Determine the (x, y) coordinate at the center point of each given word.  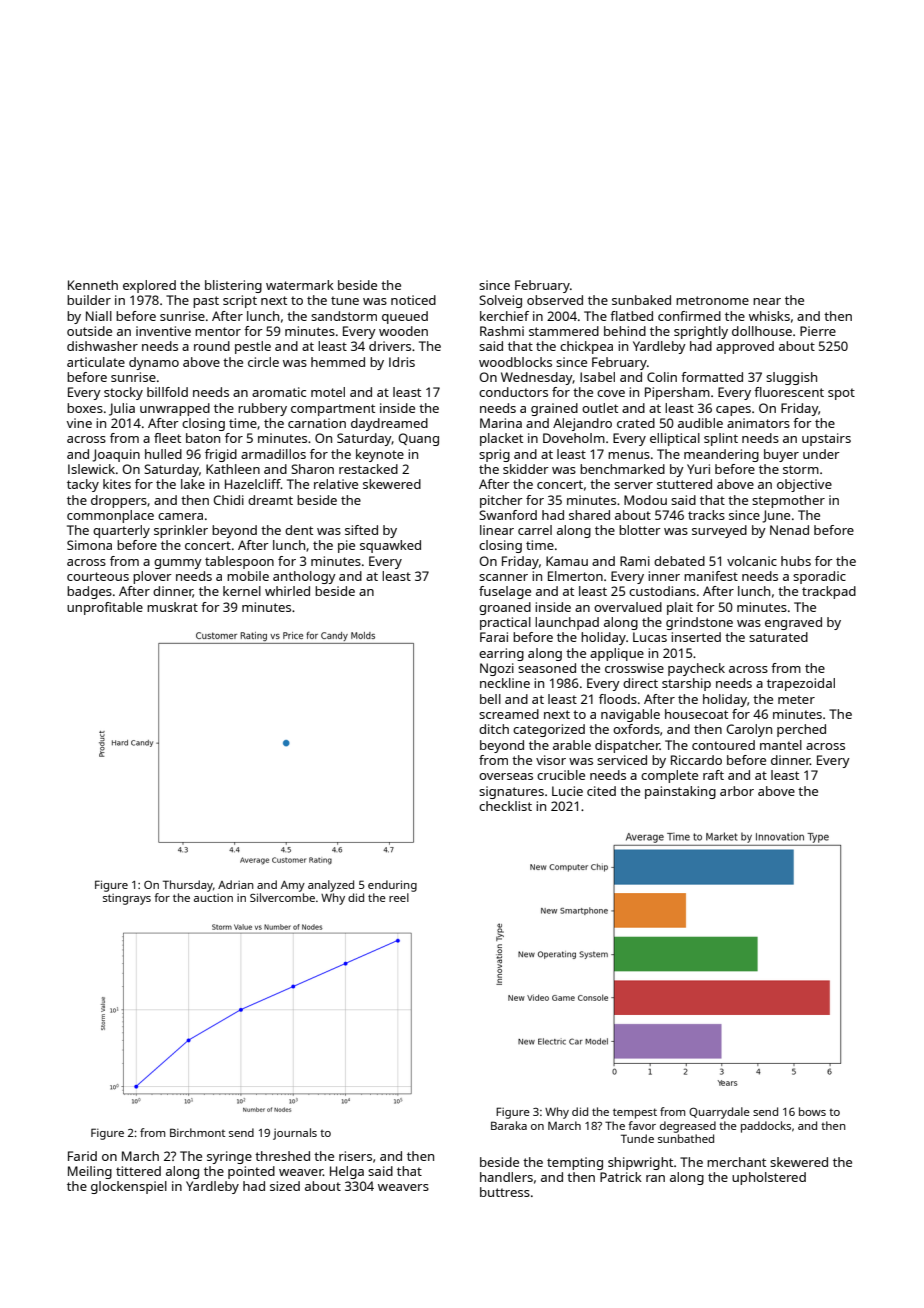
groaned (505, 608)
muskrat (172, 607)
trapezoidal (801, 684)
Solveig (500, 301)
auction (213, 898)
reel (399, 897)
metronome (712, 300)
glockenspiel (129, 1187)
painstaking (680, 792)
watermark (300, 285)
